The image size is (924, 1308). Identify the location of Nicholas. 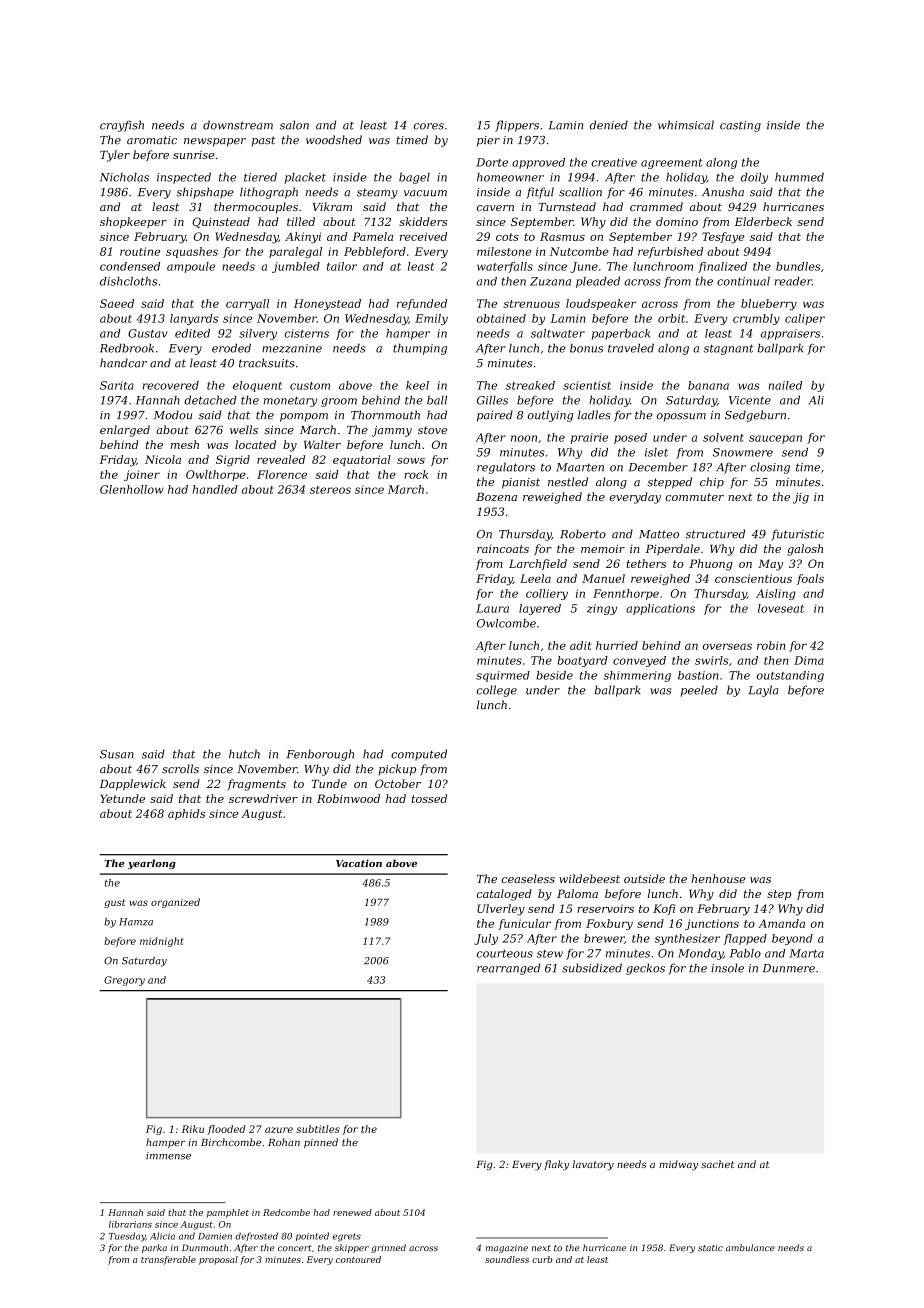
(124, 177).
